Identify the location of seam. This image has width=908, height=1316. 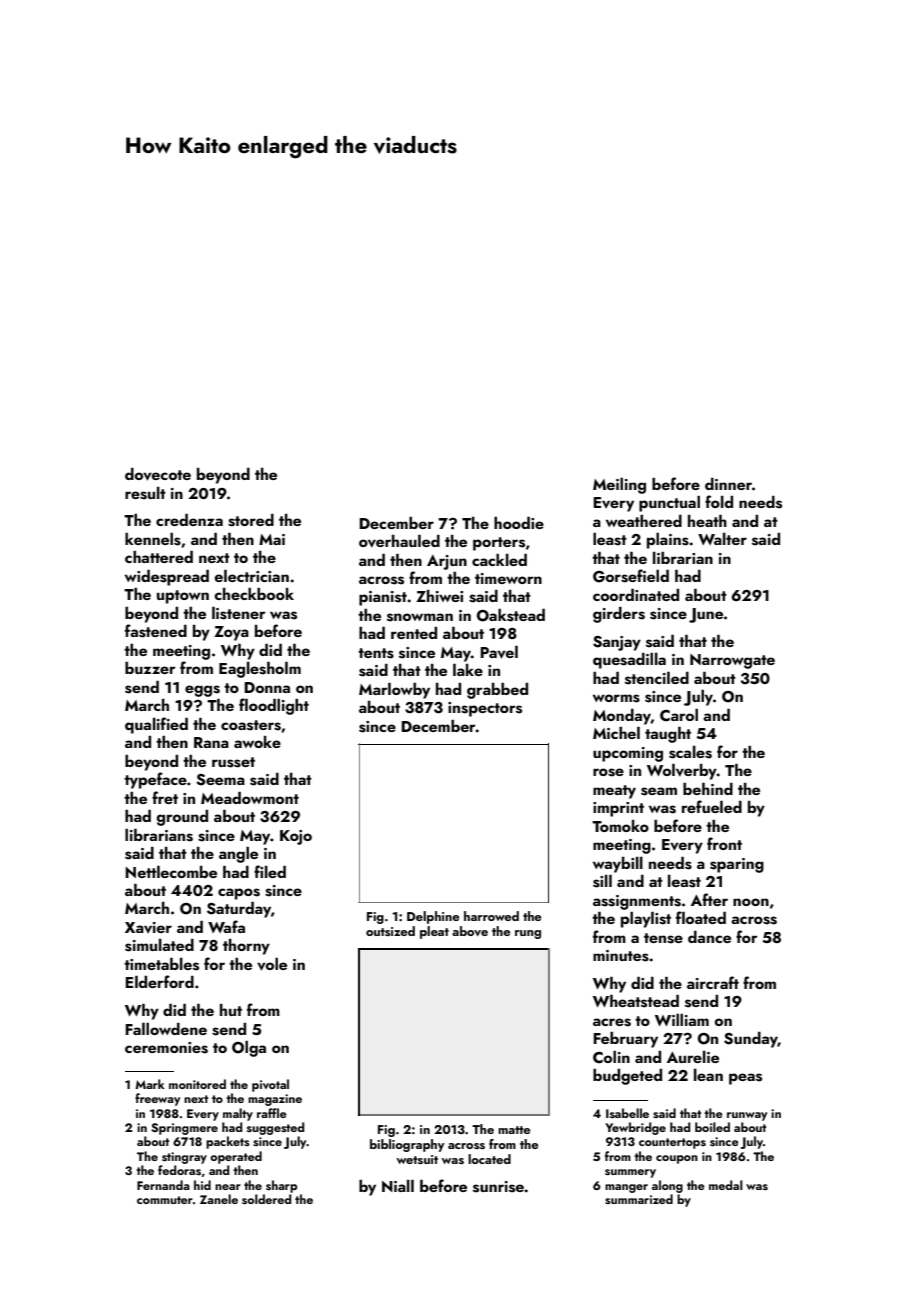
(659, 791).
